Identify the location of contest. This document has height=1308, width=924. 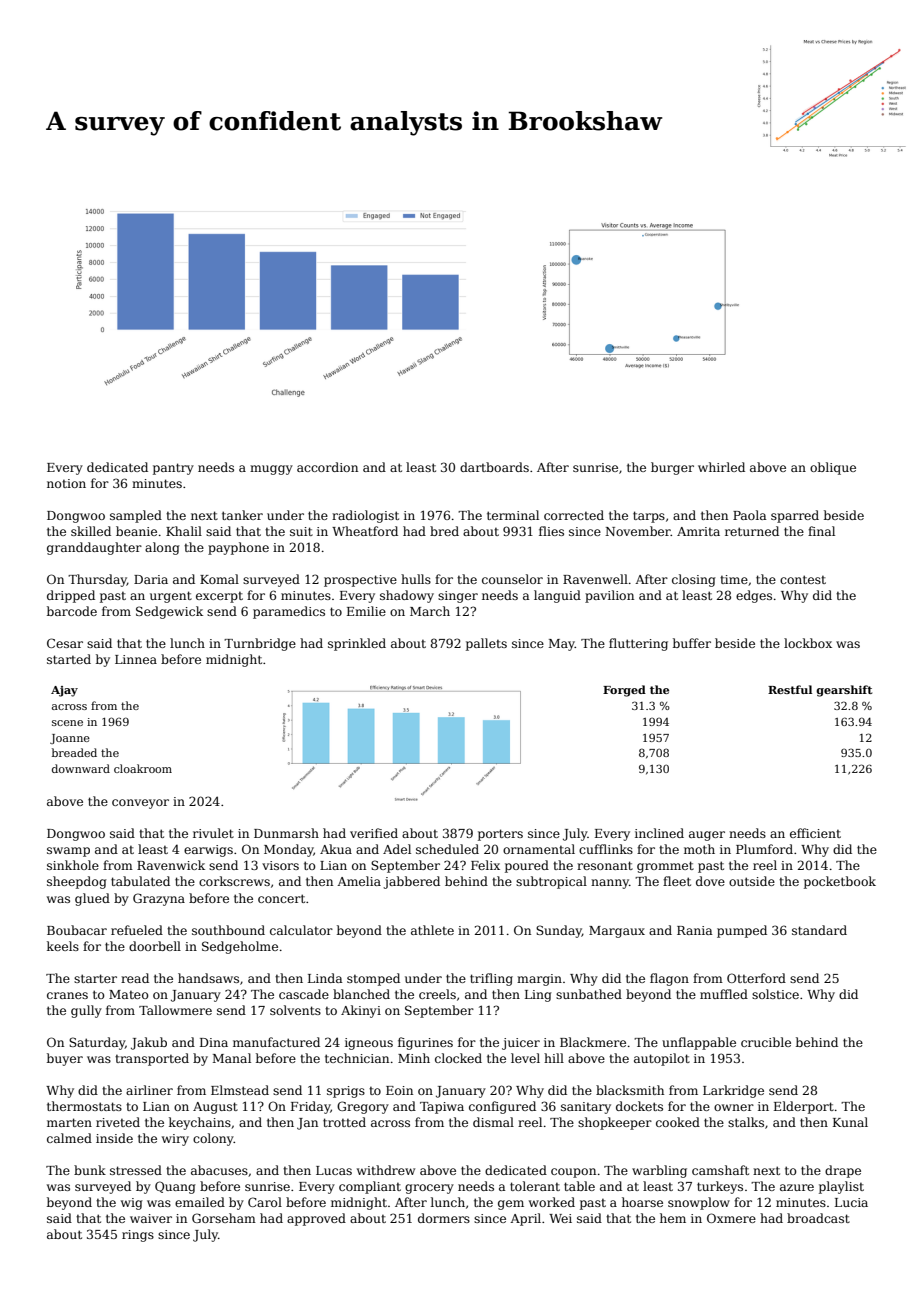
(803, 579).
